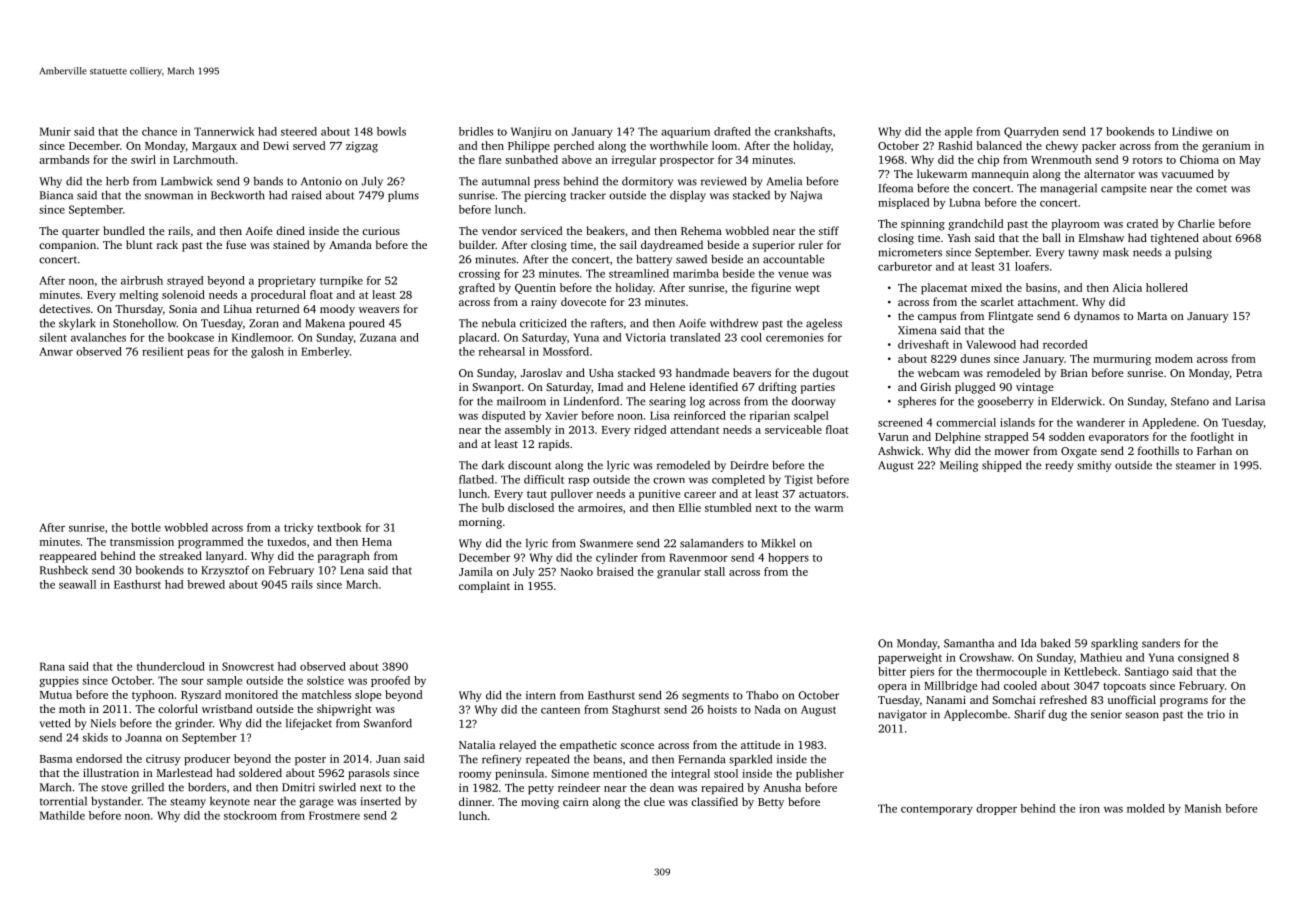 This image has height=924, width=1308. What do you see at coordinates (955, 145) in the image?
I see `Rashid` at bounding box center [955, 145].
